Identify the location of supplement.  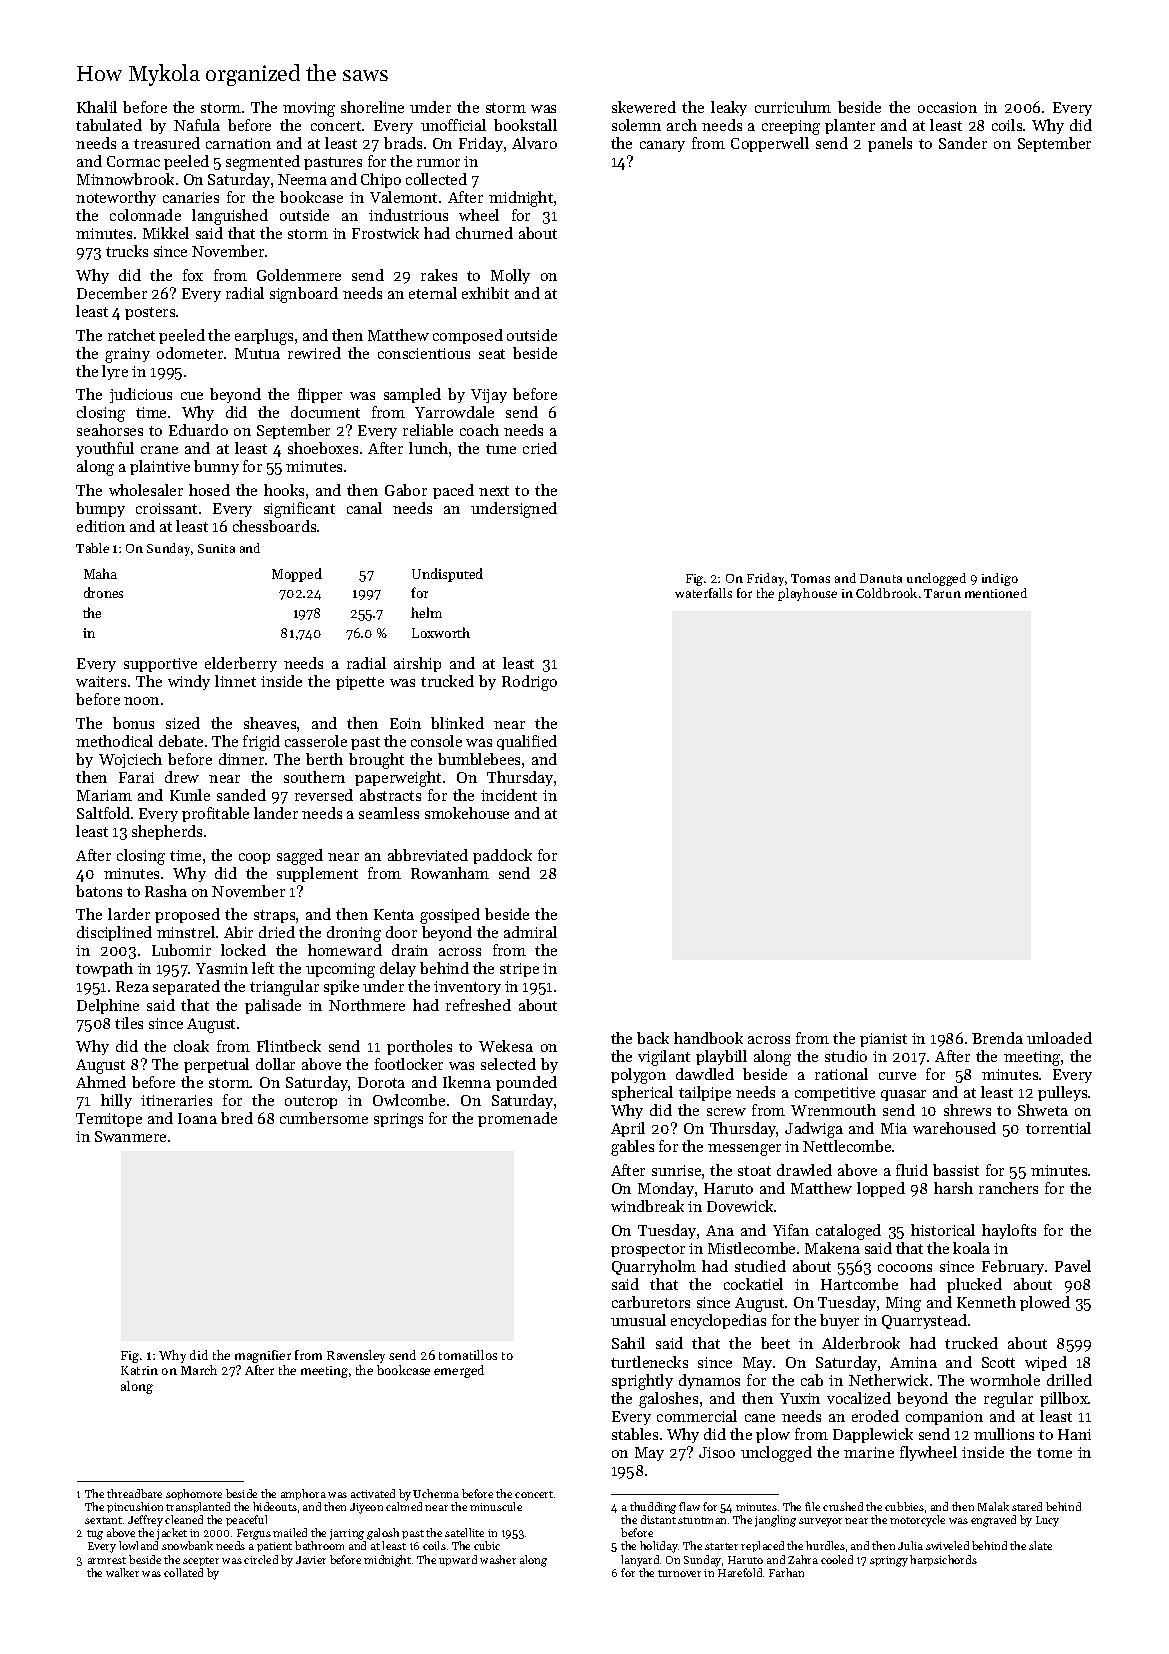
(317, 874).
